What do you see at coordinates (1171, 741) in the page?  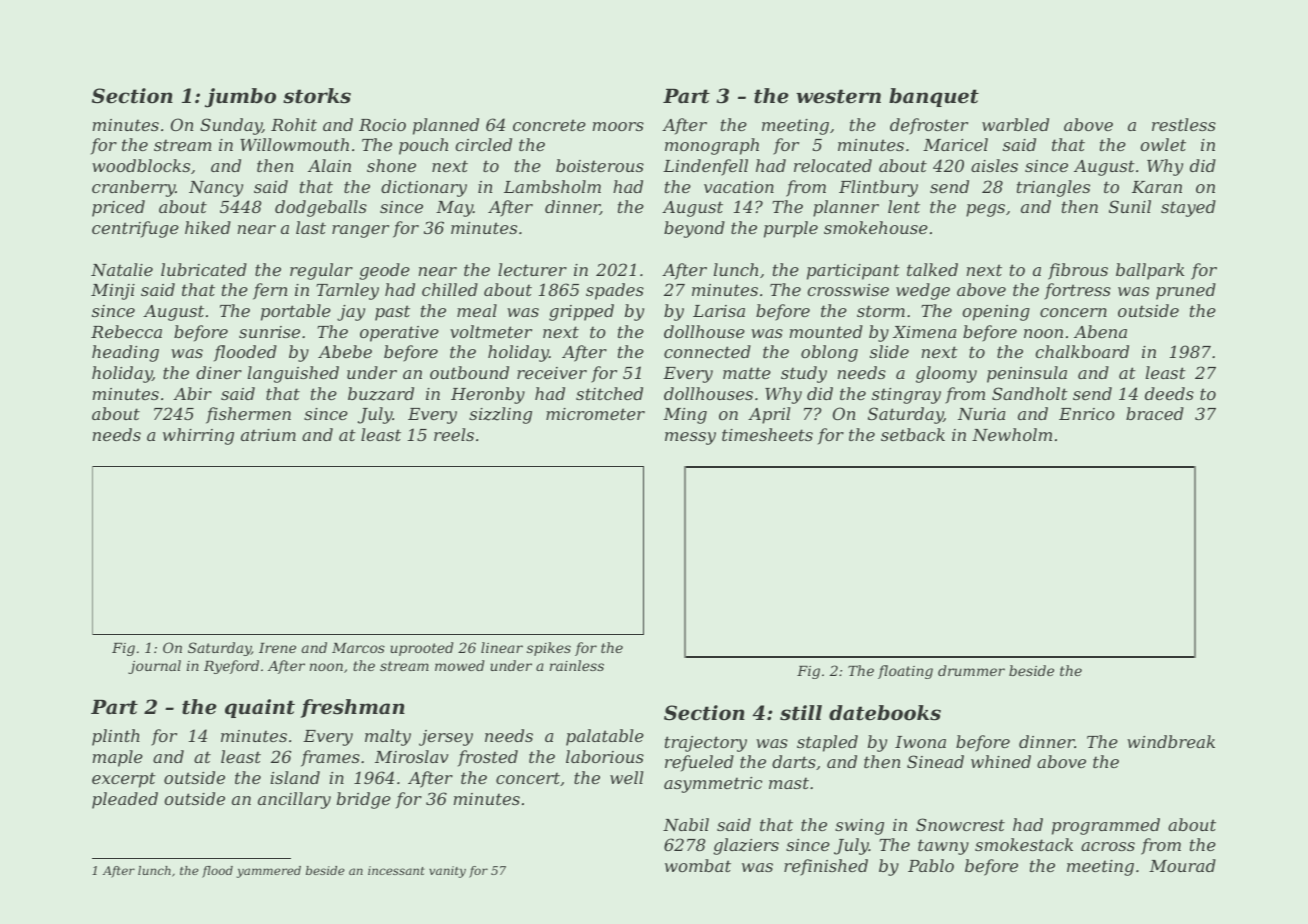 I see `windbreak` at bounding box center [1171, 741].
